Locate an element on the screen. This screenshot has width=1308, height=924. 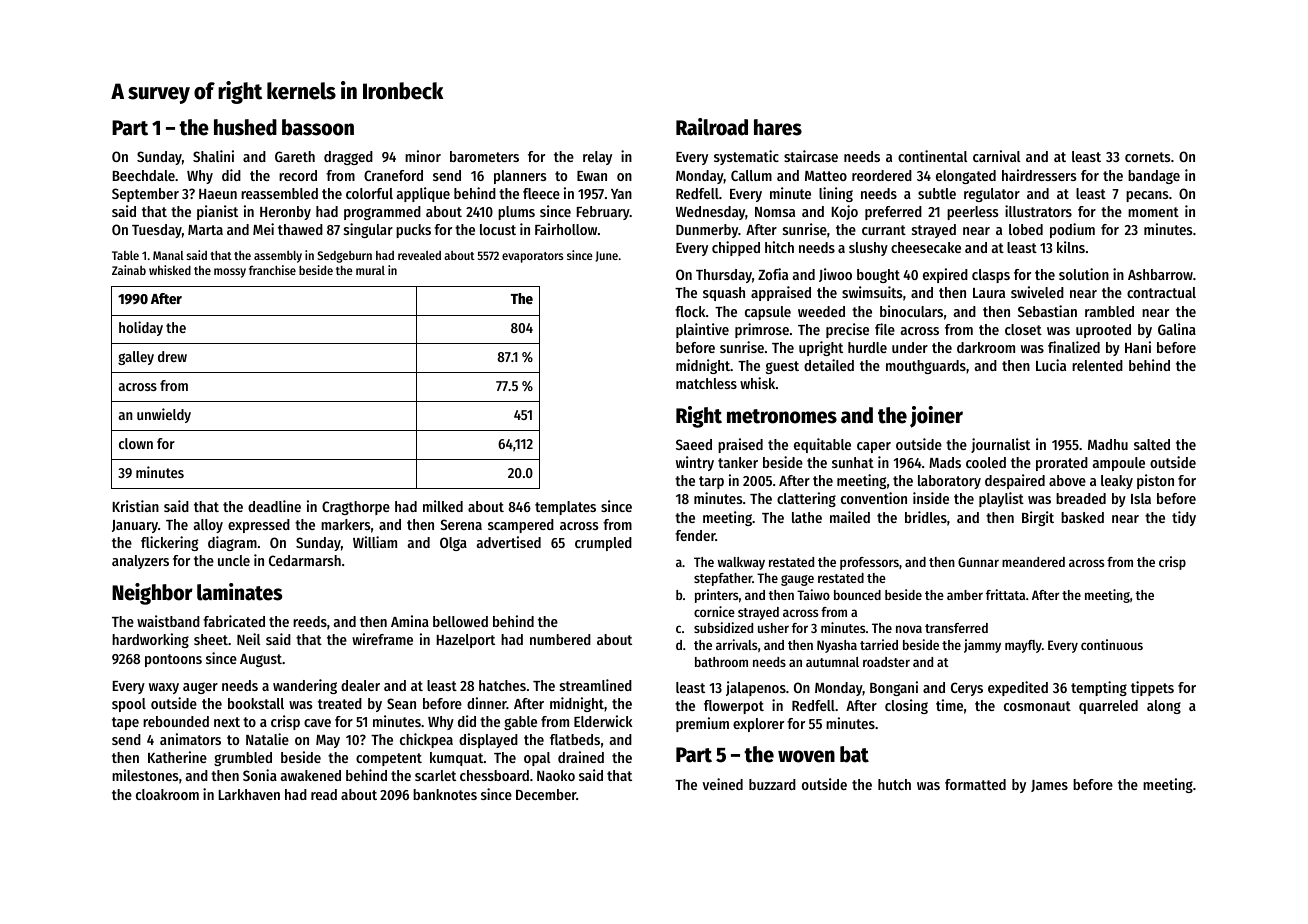
cornets is located at coordinates (1148, 157).
